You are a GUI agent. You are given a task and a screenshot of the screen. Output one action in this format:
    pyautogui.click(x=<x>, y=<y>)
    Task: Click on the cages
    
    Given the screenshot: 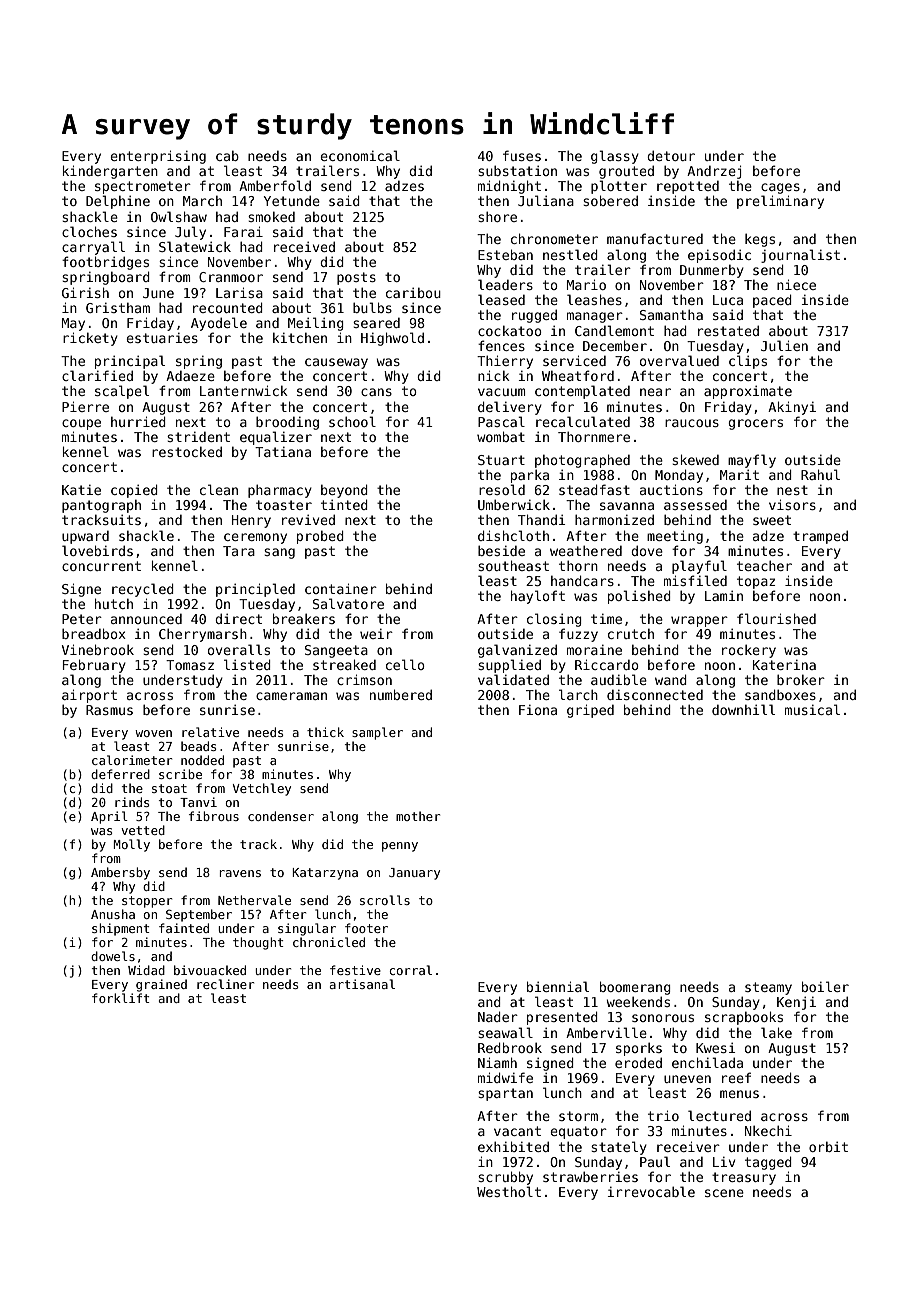 What is the action you would take?
    pyautogui.click(x=780, y=188)
